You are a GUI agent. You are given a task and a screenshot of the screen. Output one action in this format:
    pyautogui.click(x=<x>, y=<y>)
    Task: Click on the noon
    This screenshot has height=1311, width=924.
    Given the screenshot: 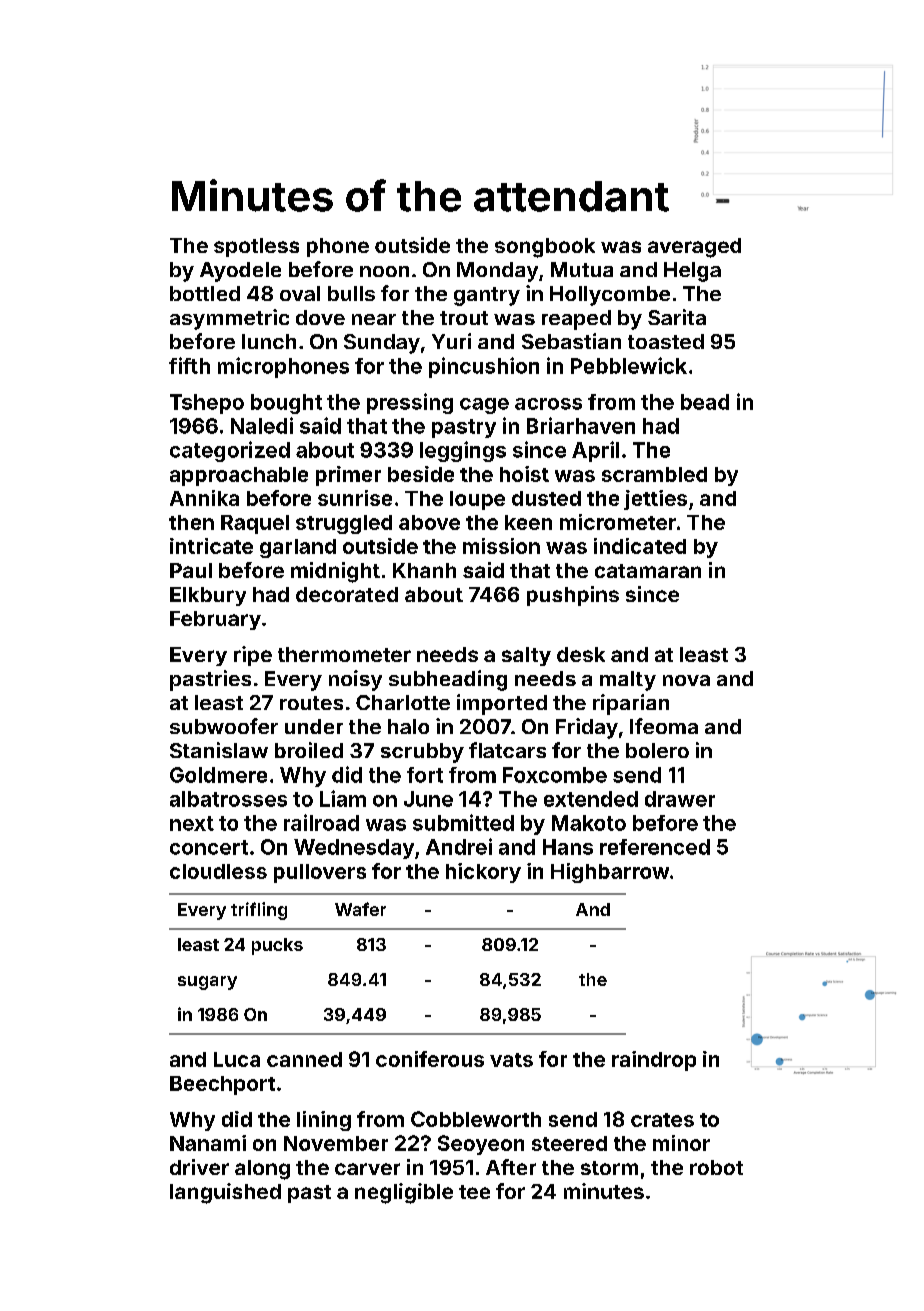 What is the action you would take?
    pyautogui.click(x=384, y=271)
